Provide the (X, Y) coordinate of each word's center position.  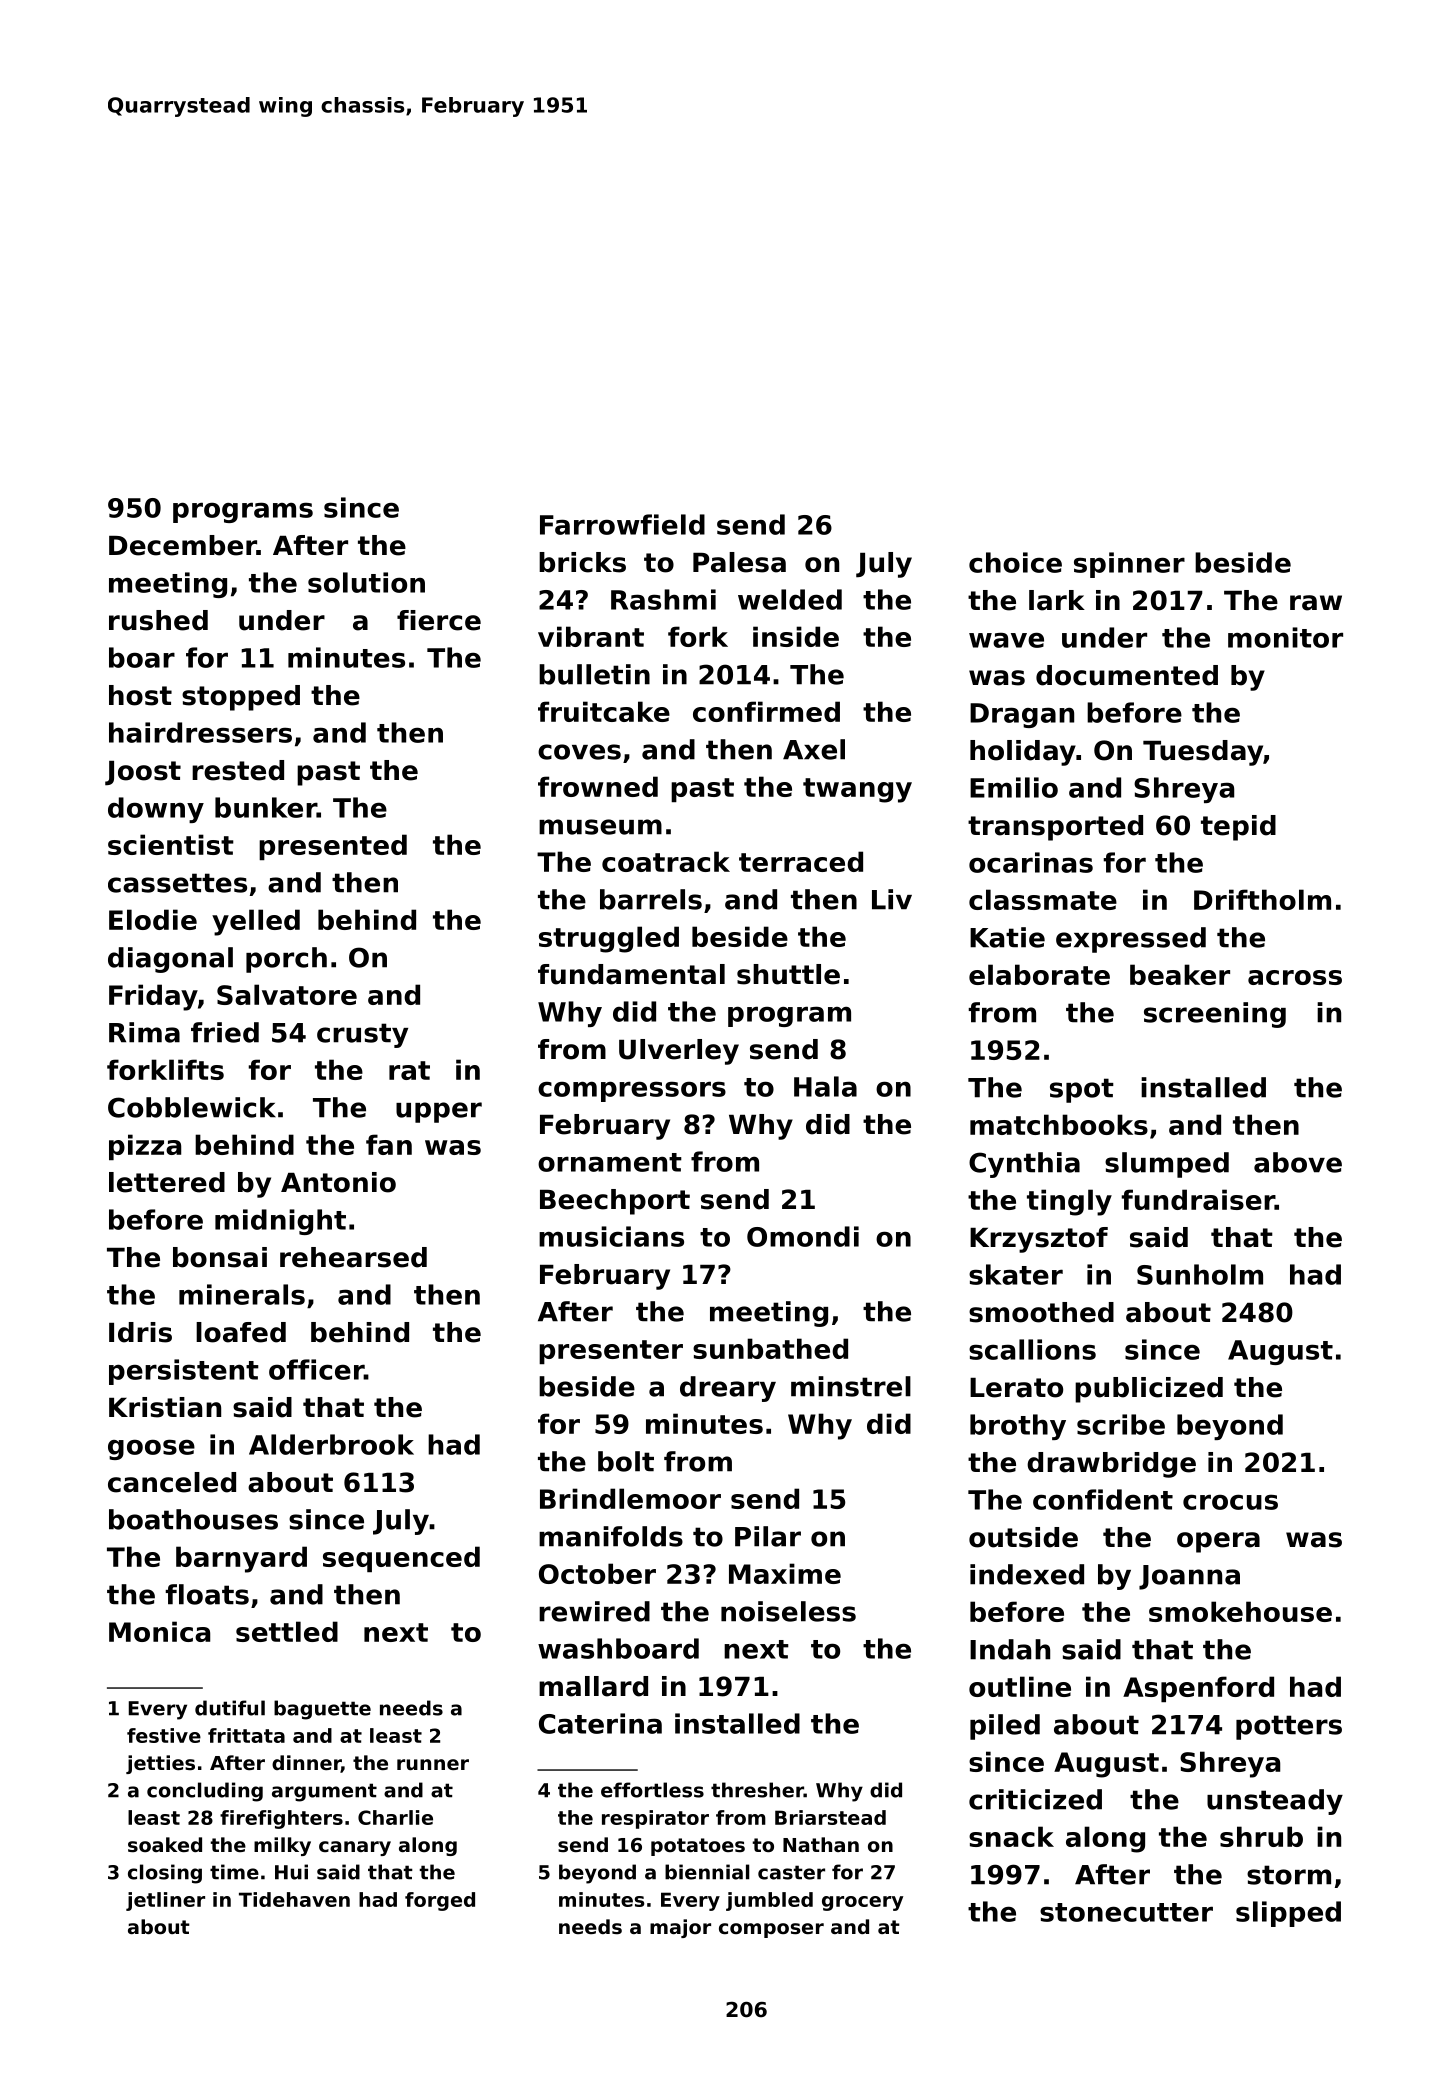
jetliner (165, 1901)
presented (333, 847)
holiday (1023, 753)
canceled (172, 1482)
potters (1289, 1727)
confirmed (766, 711)
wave (1006, 640)
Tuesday (1203, 753)
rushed (158, 620)
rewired (594, 1611)
